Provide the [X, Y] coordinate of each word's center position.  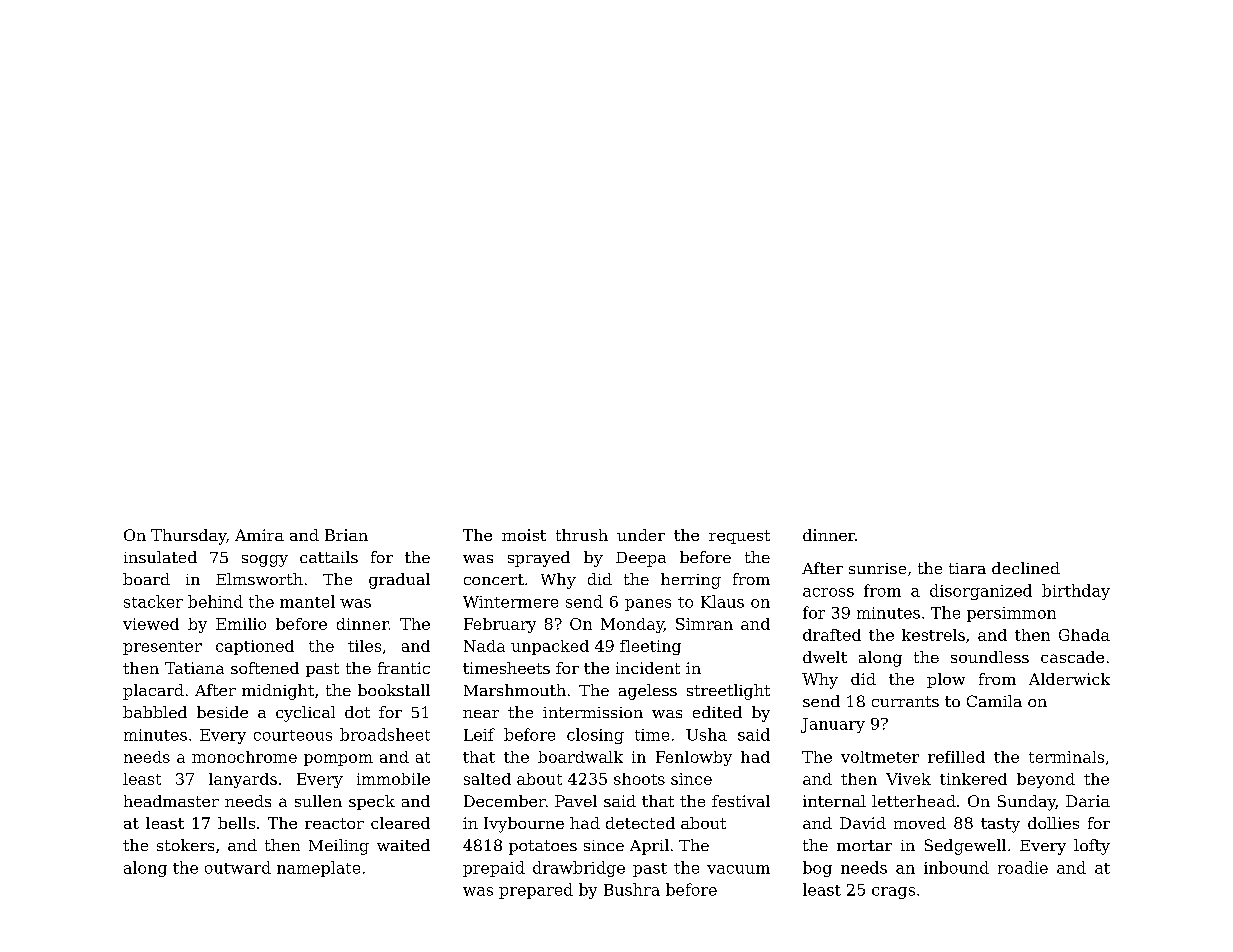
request [739, 537]
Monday [632, 625]
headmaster [171, 801]
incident [648, 668]
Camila [994, 701]
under [641, 535]
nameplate [318, 869]
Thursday [188, 537]
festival [741, 801]
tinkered [973, 779]
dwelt [825, 657]
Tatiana [194, 668]
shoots [639, 779]
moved [920, 823]
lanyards [243, 780]
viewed [151, 624]
